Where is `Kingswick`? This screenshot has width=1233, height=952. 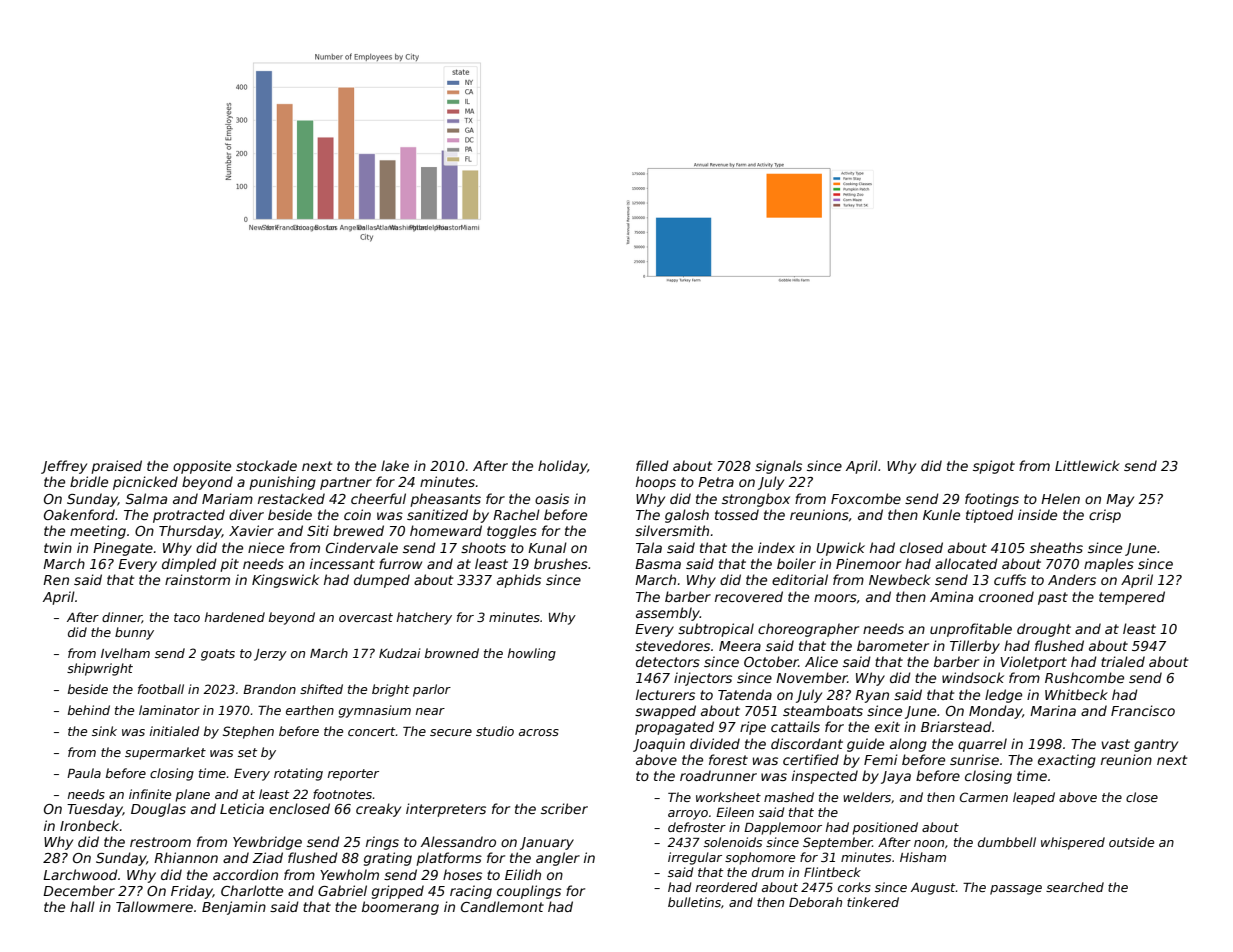 Kingswick is located at coordinates (285, 581).
